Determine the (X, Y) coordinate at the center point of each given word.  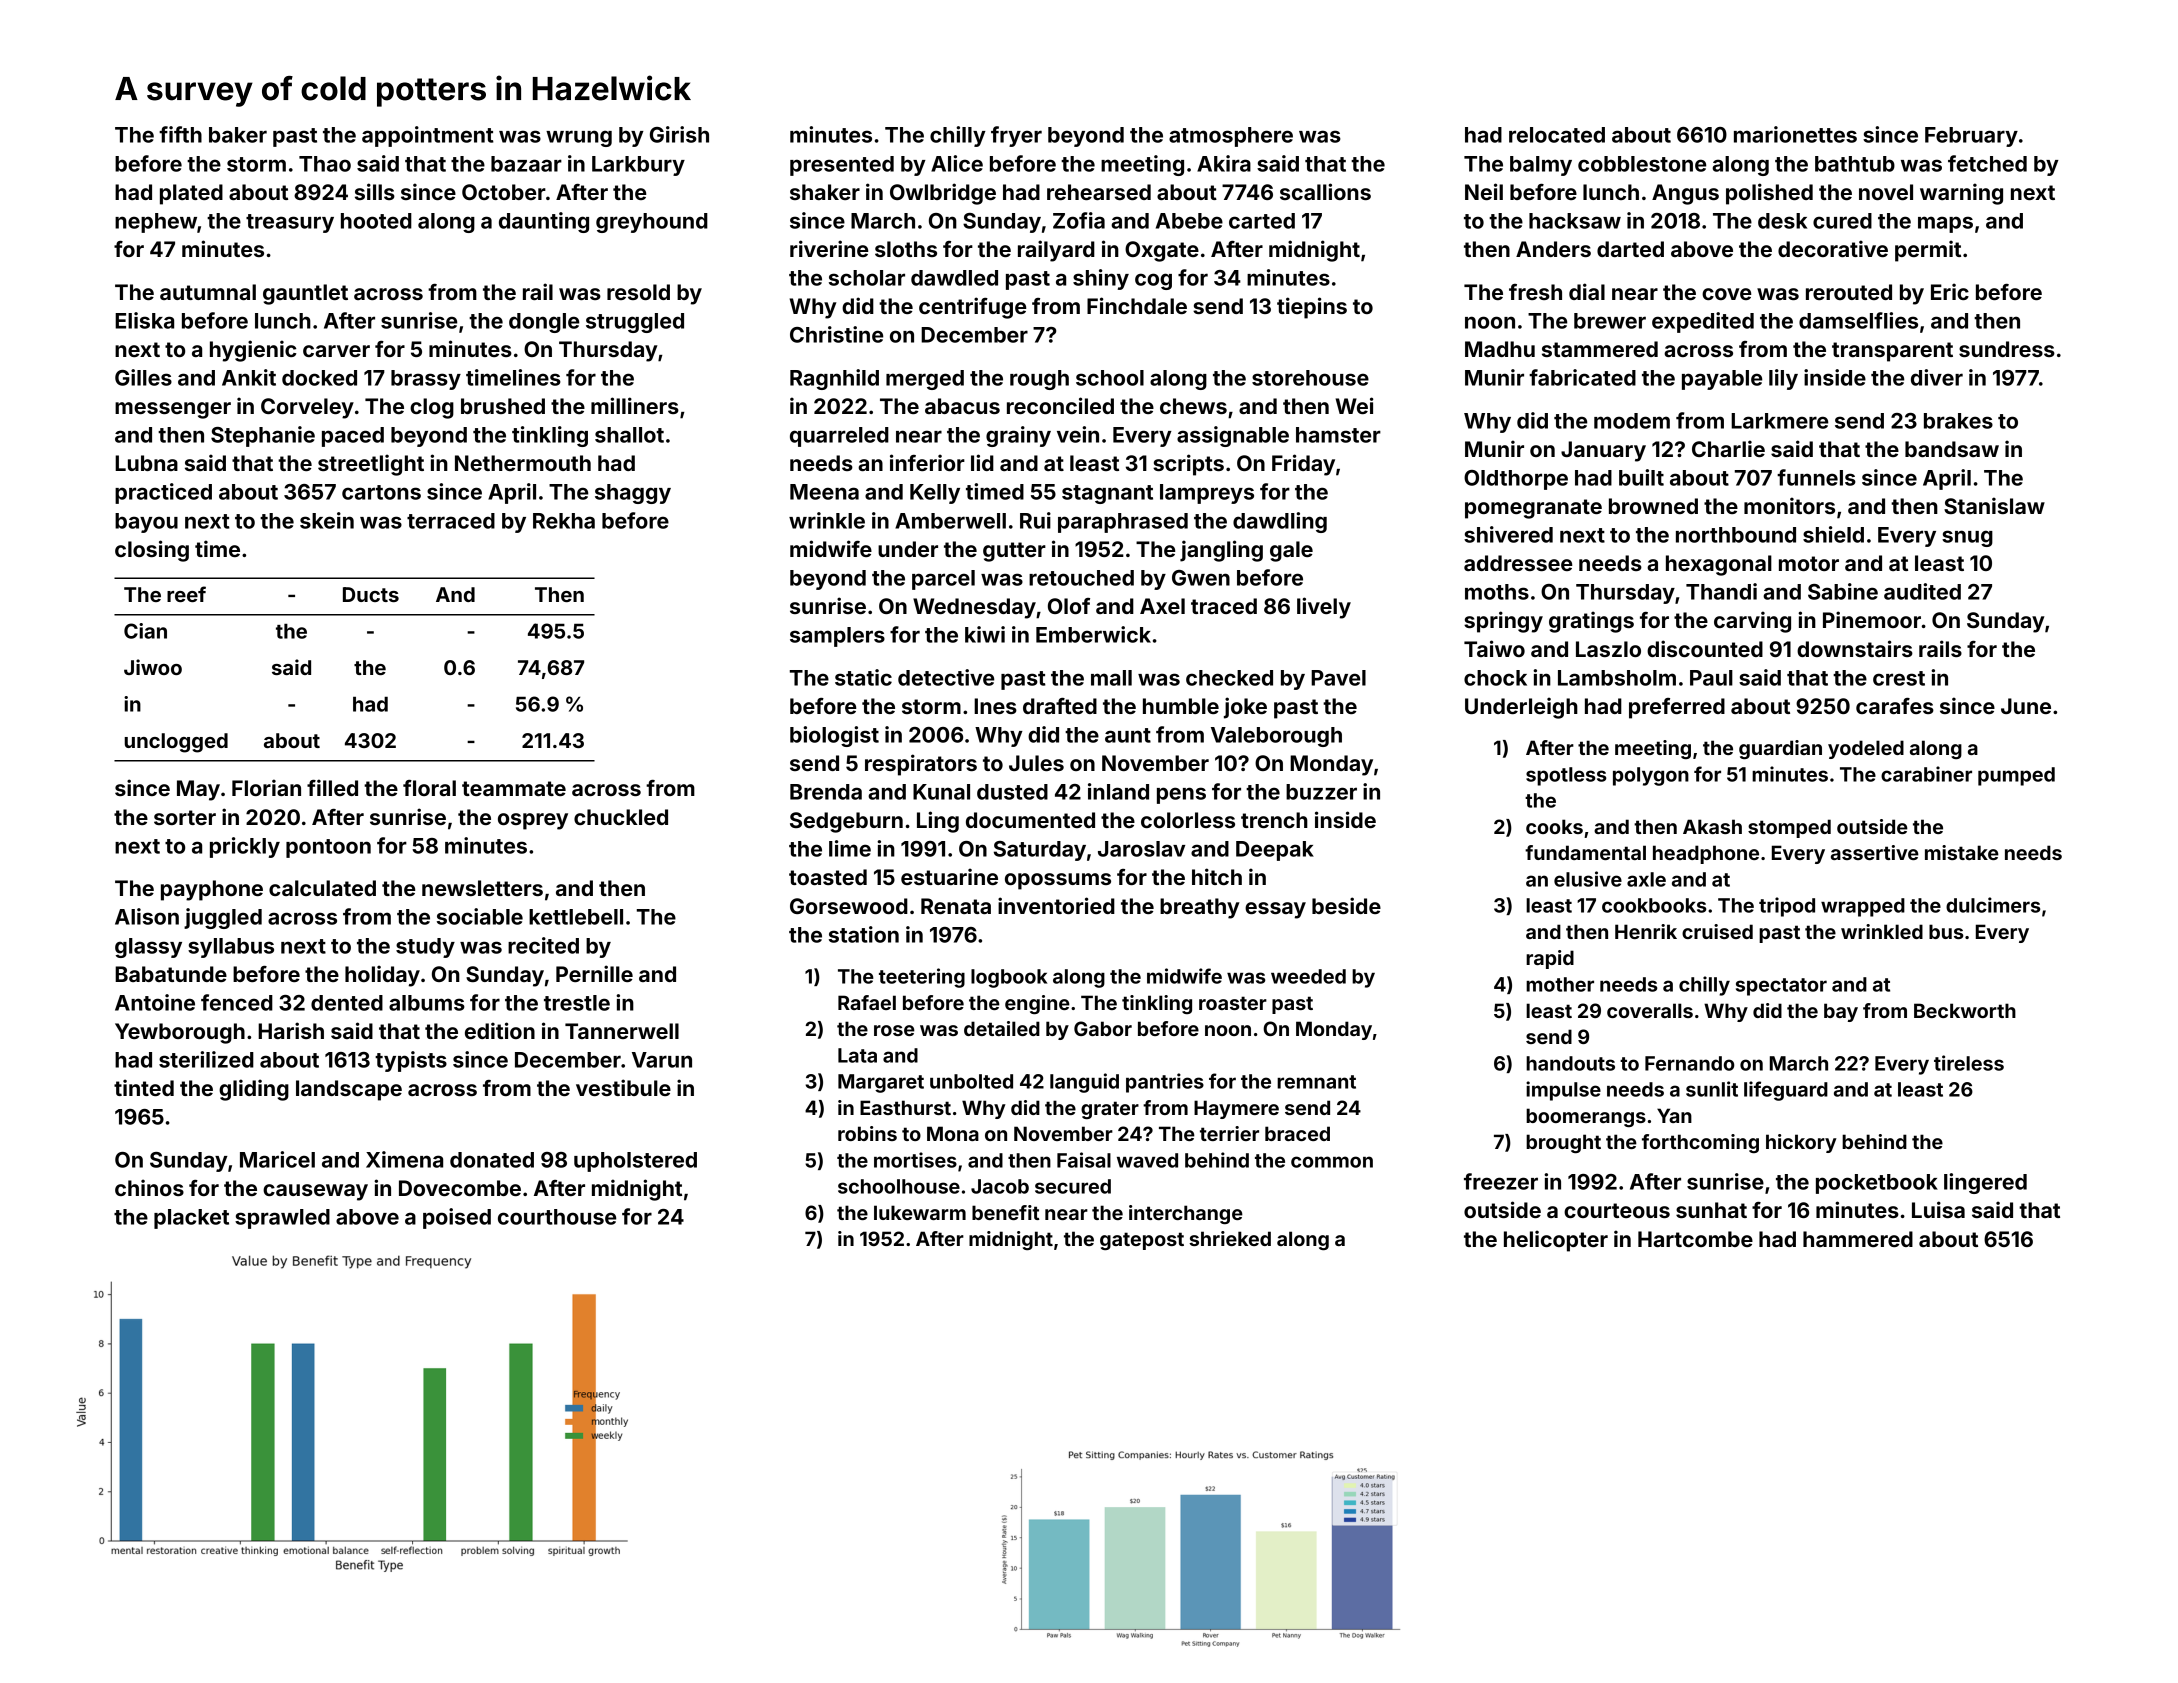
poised (457, 1218)
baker (238, 135)
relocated (1557, 135)
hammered (1858, 1239)
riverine (829, 248)
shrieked (1230, 1238)
